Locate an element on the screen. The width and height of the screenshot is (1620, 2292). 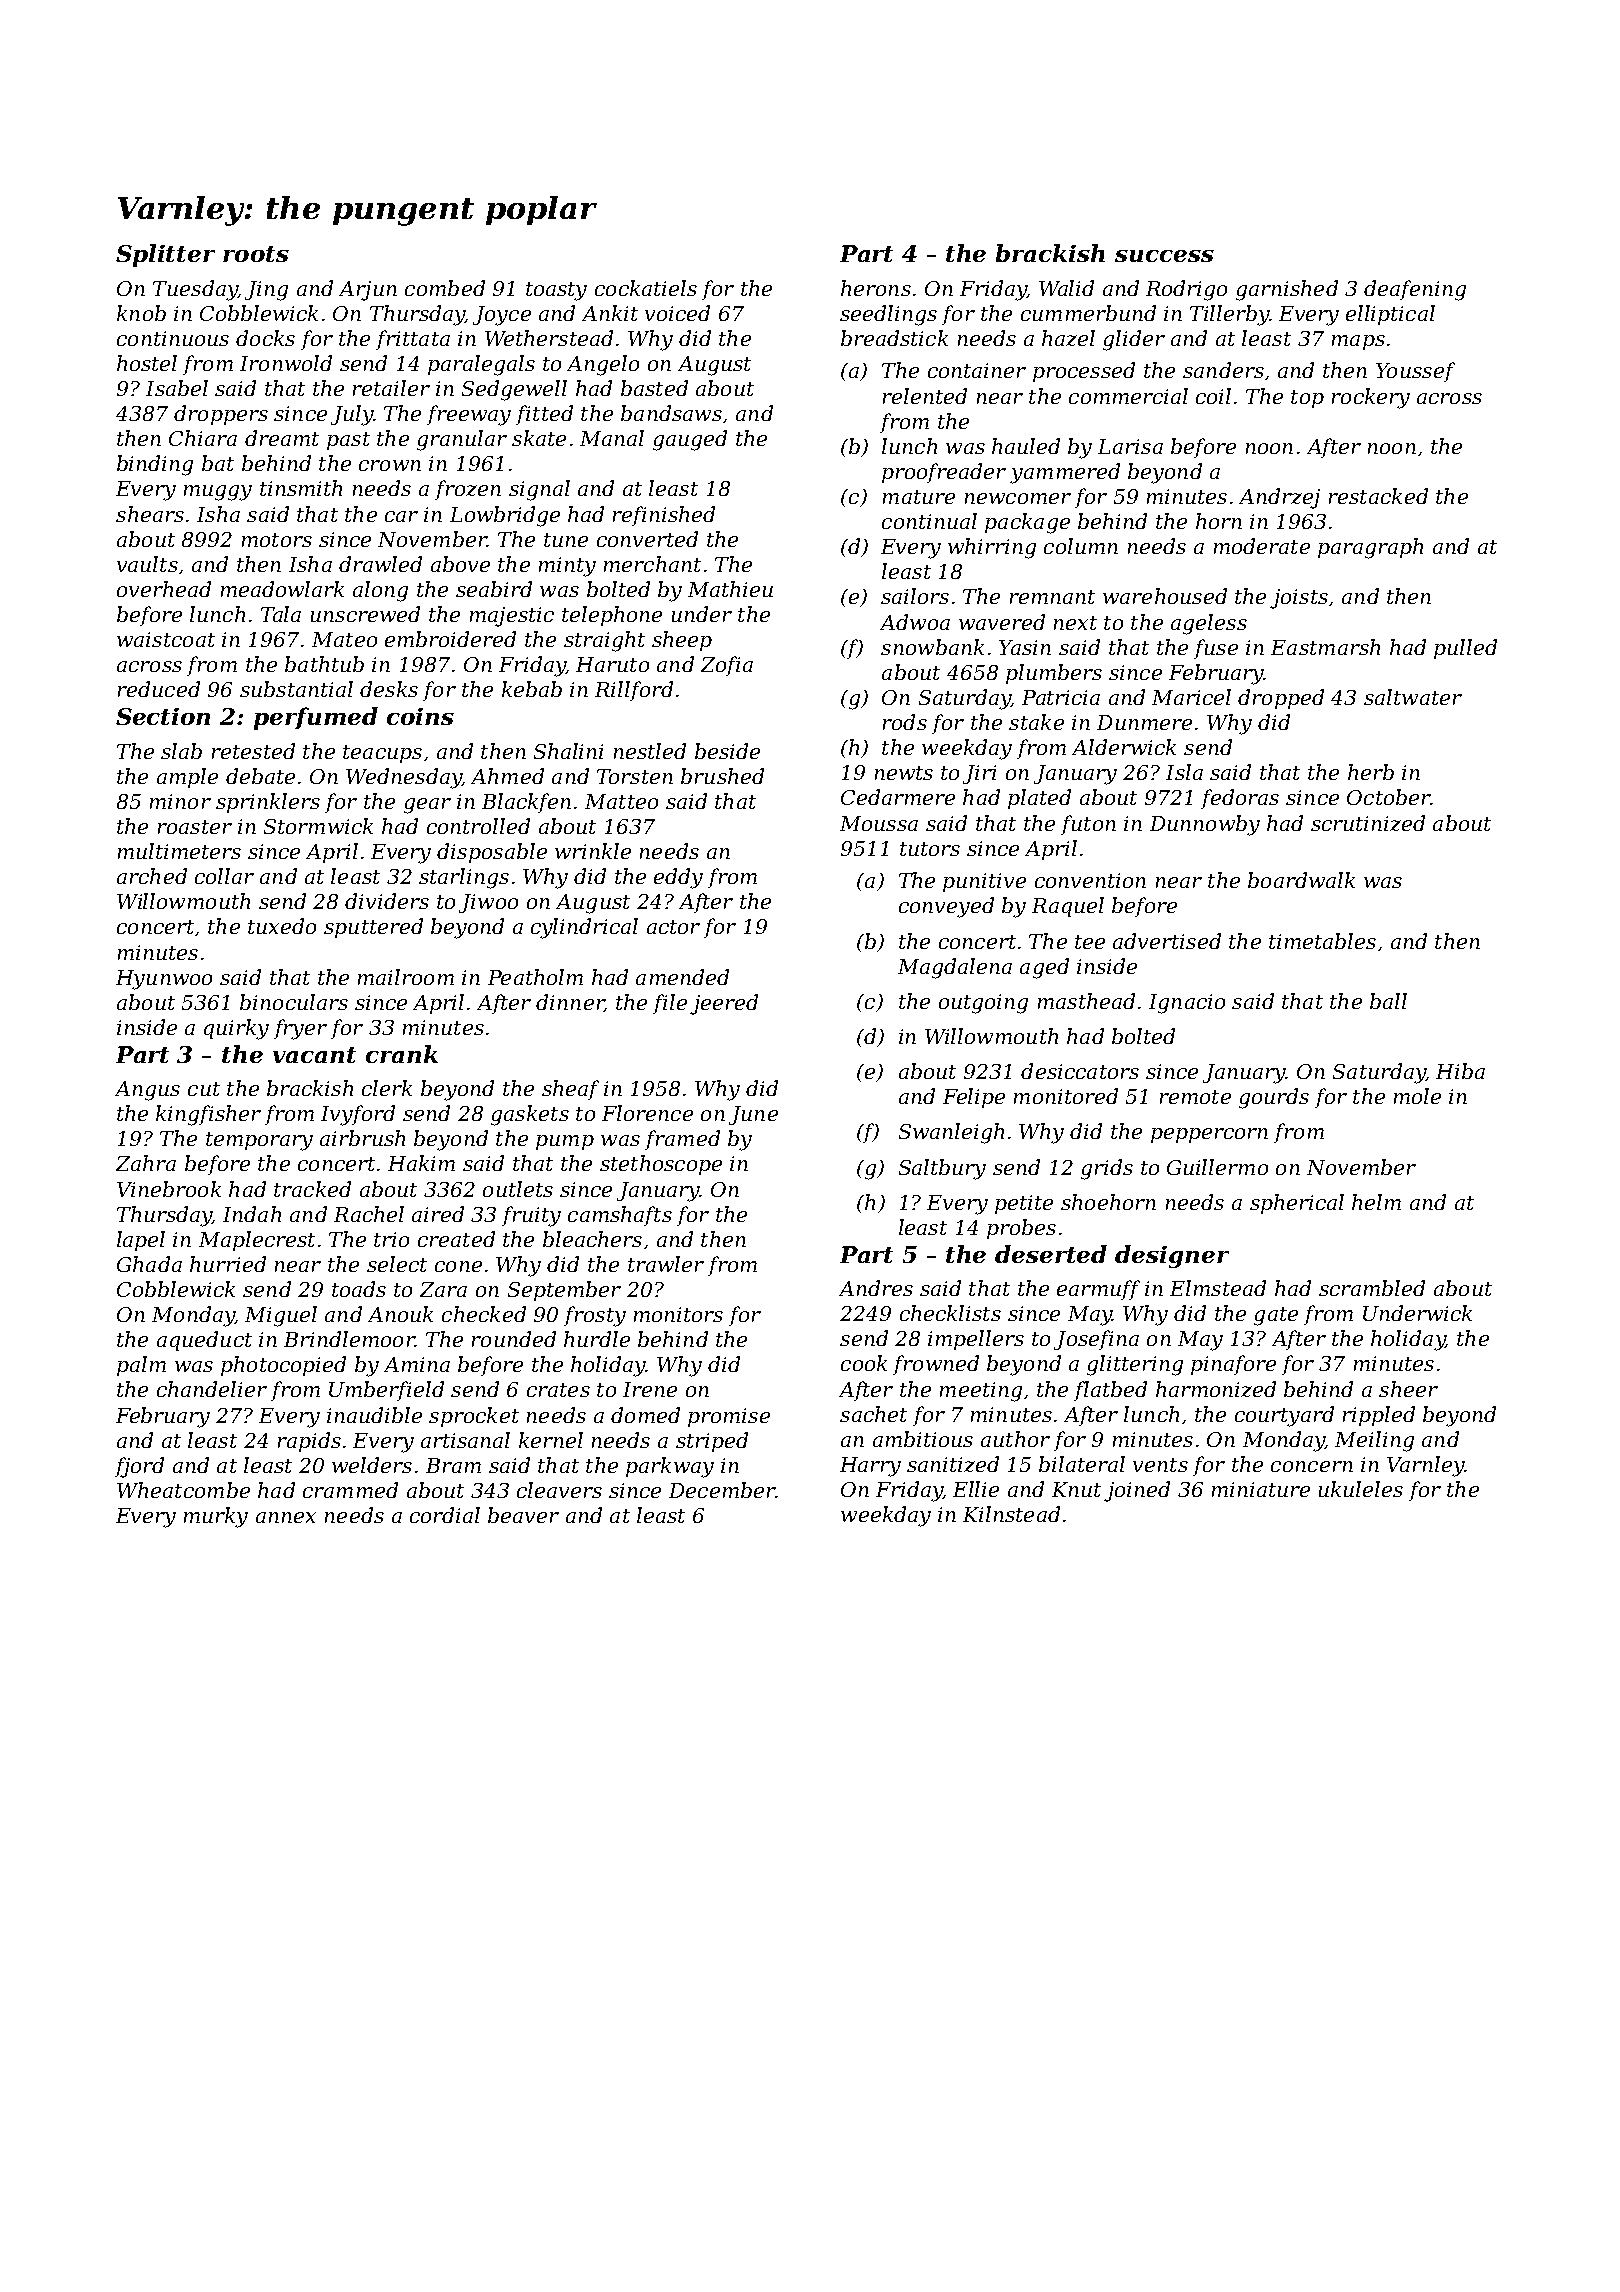
remote is located at coordinates (1195, 1097).
